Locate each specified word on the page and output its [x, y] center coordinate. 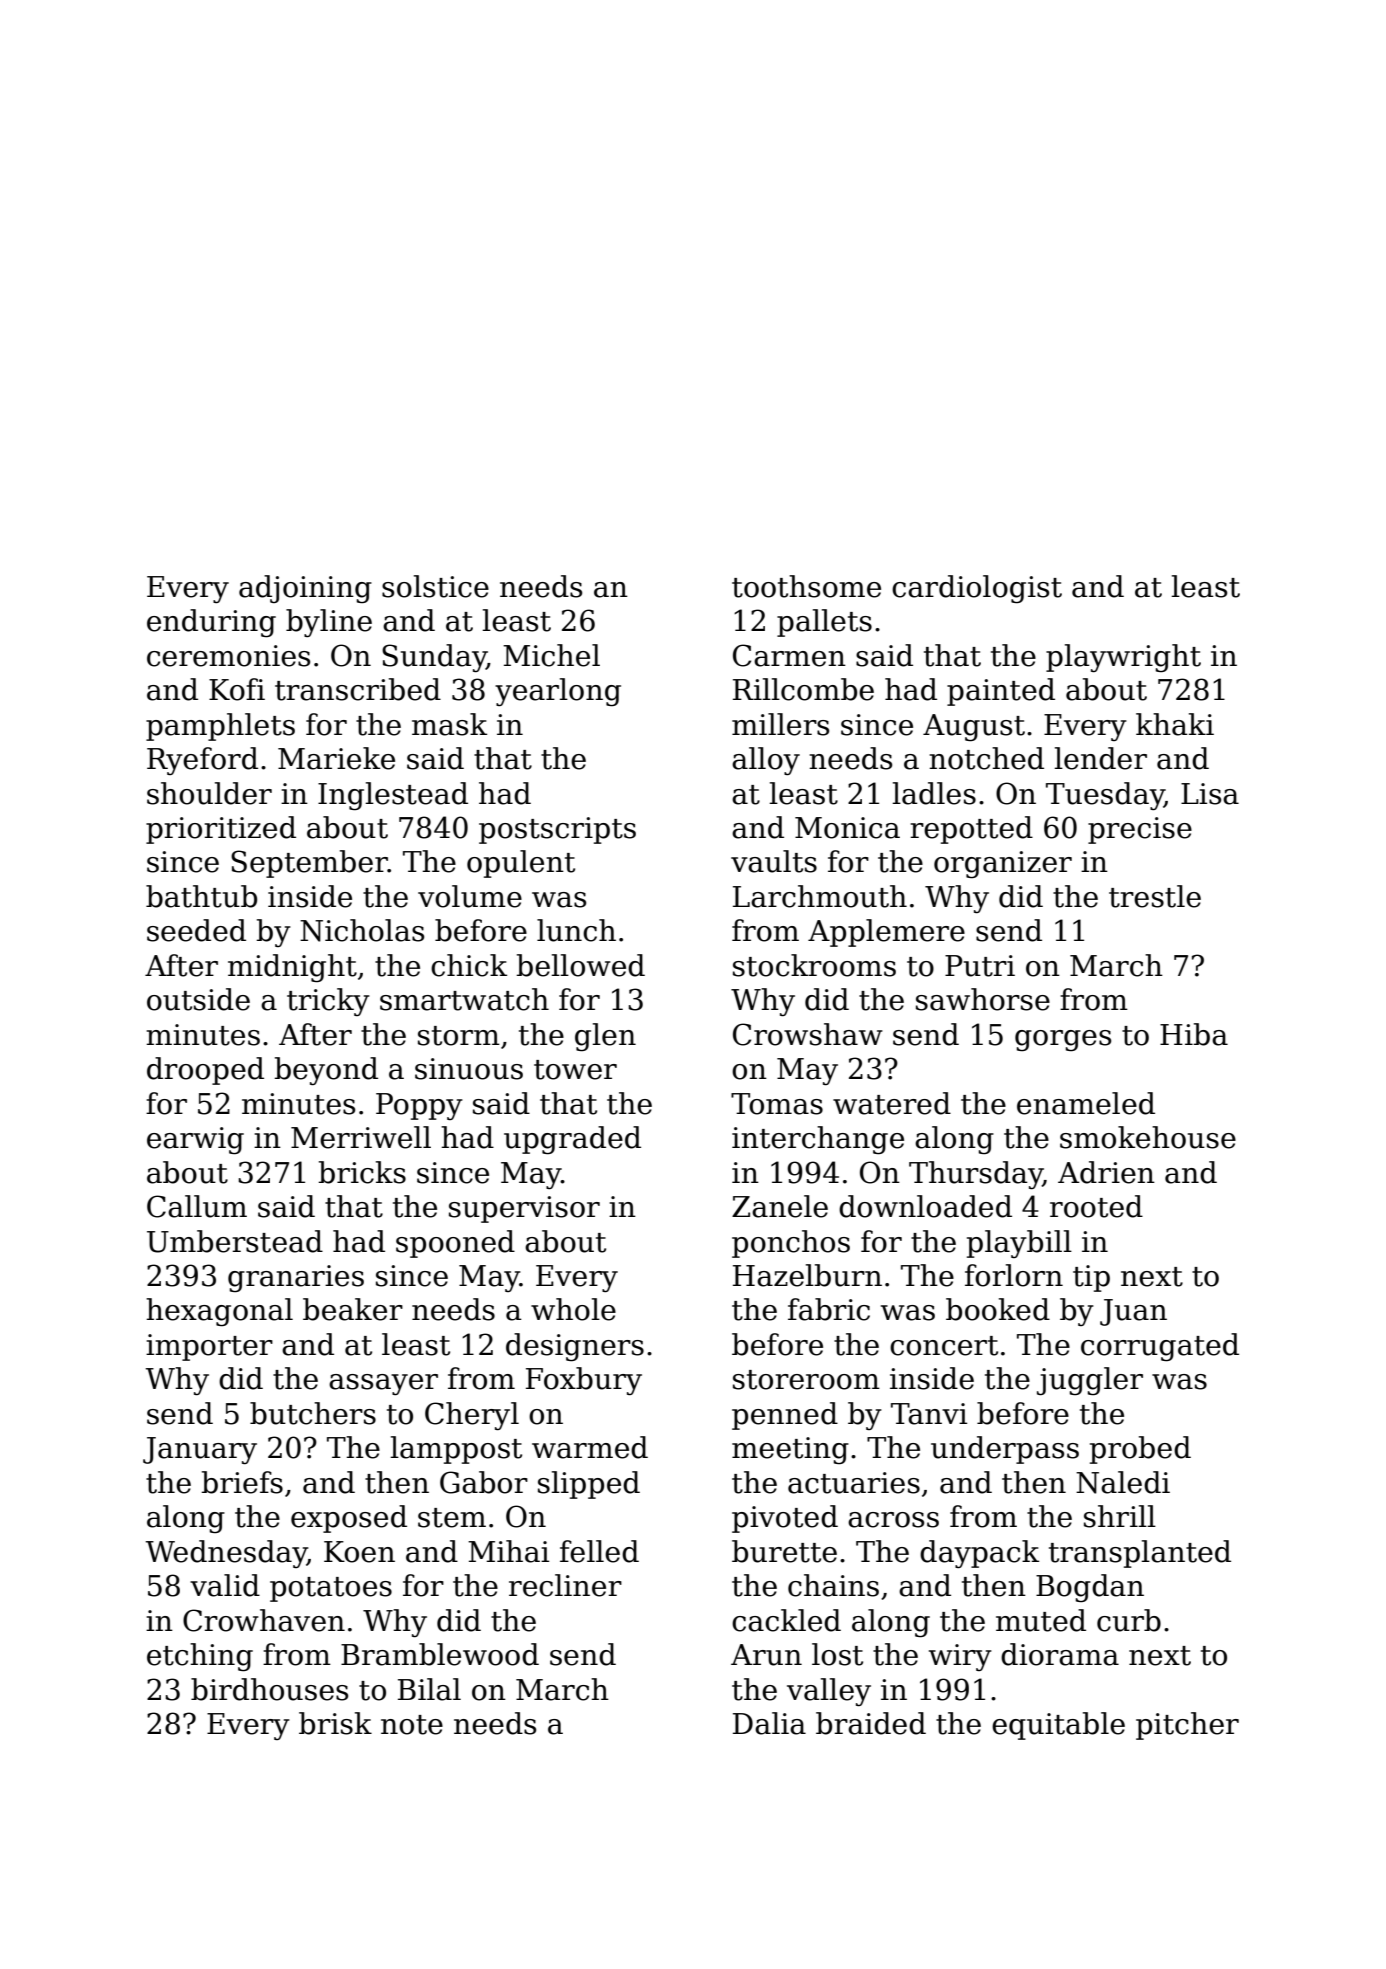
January [200, 1450]
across [893, 1520]
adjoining [305, 589]
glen [605, 1037]
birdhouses [269, 1689]
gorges [1063, 1040]
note [412, 1725]
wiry [960, 1657]
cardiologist [977, 589]
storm [459, 1036]
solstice [435, 586]
